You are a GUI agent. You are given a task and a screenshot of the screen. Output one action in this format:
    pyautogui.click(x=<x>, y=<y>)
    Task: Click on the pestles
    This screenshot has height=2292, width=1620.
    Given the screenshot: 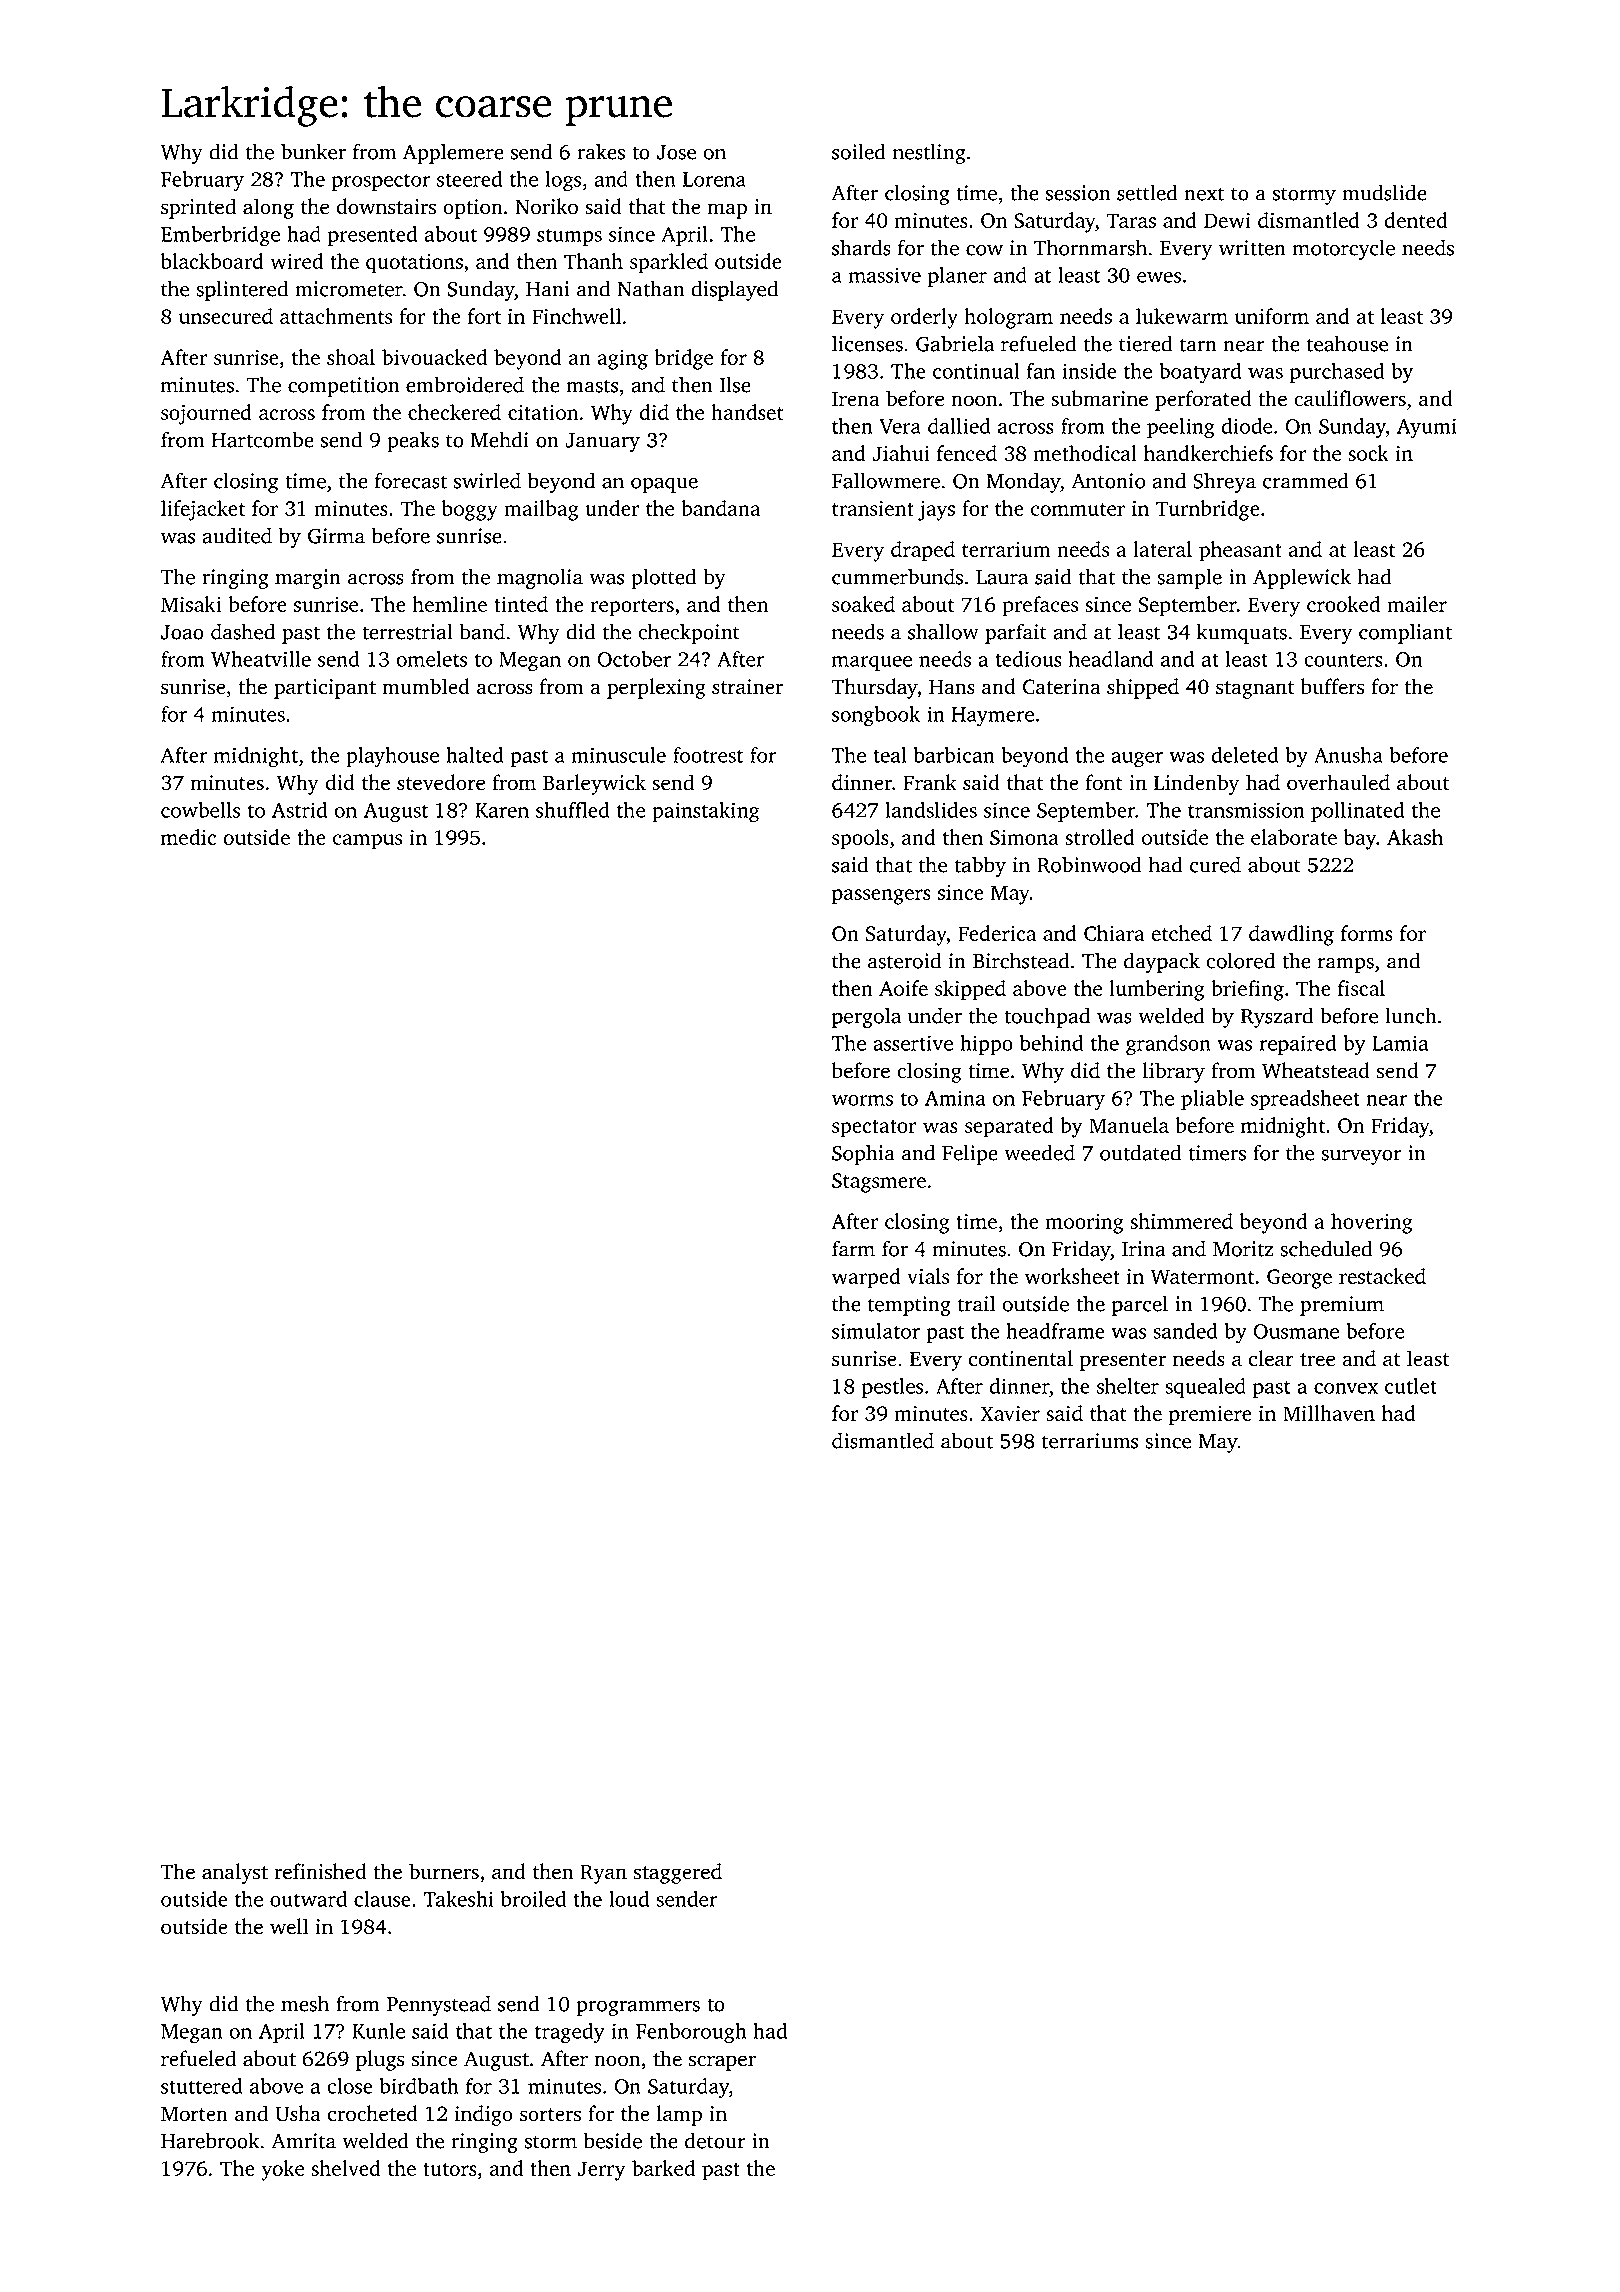 What is the action you would take?
    pyautogui.click(x=892, y=1388)
